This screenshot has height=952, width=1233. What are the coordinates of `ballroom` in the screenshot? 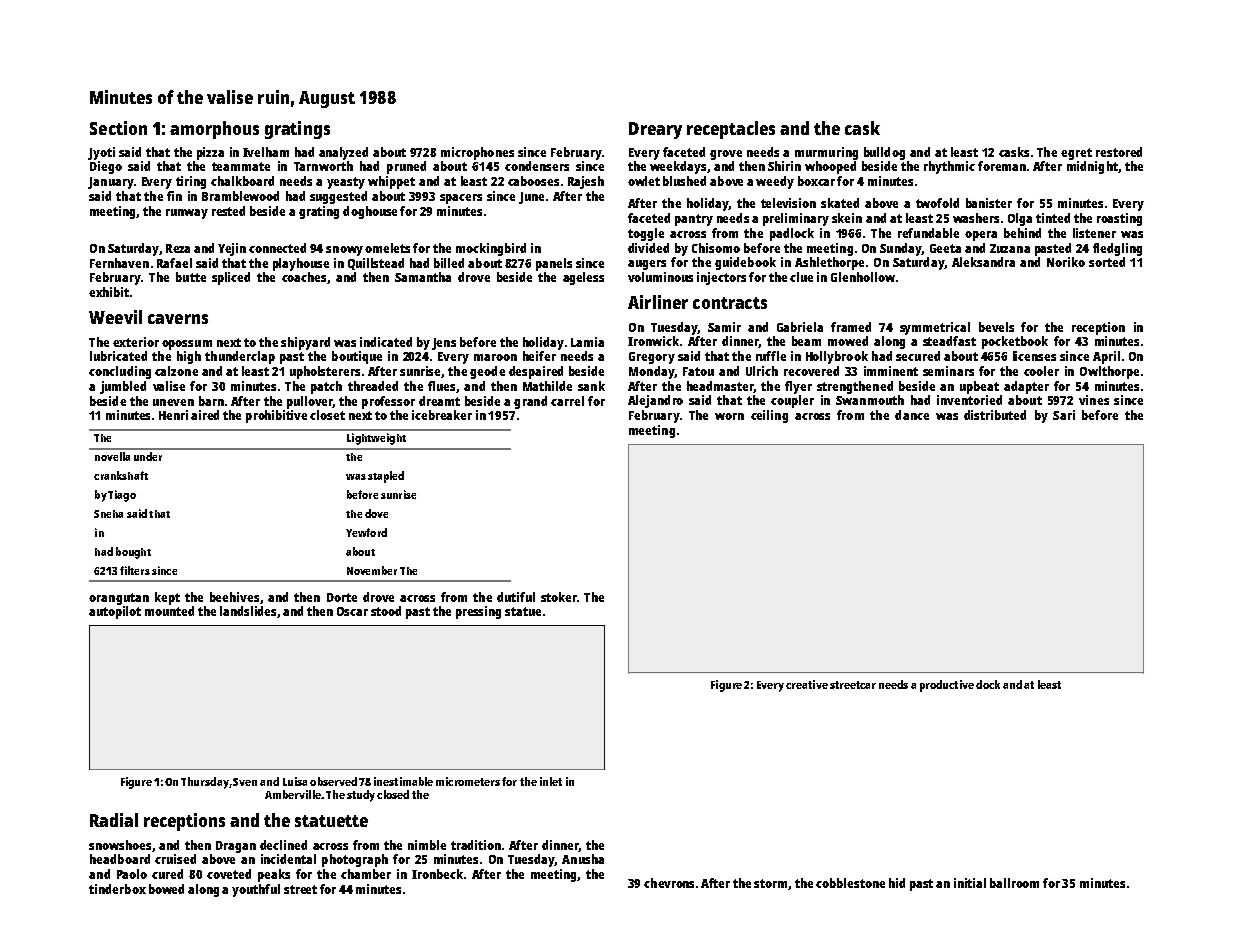 It's located at (1014, 883).
